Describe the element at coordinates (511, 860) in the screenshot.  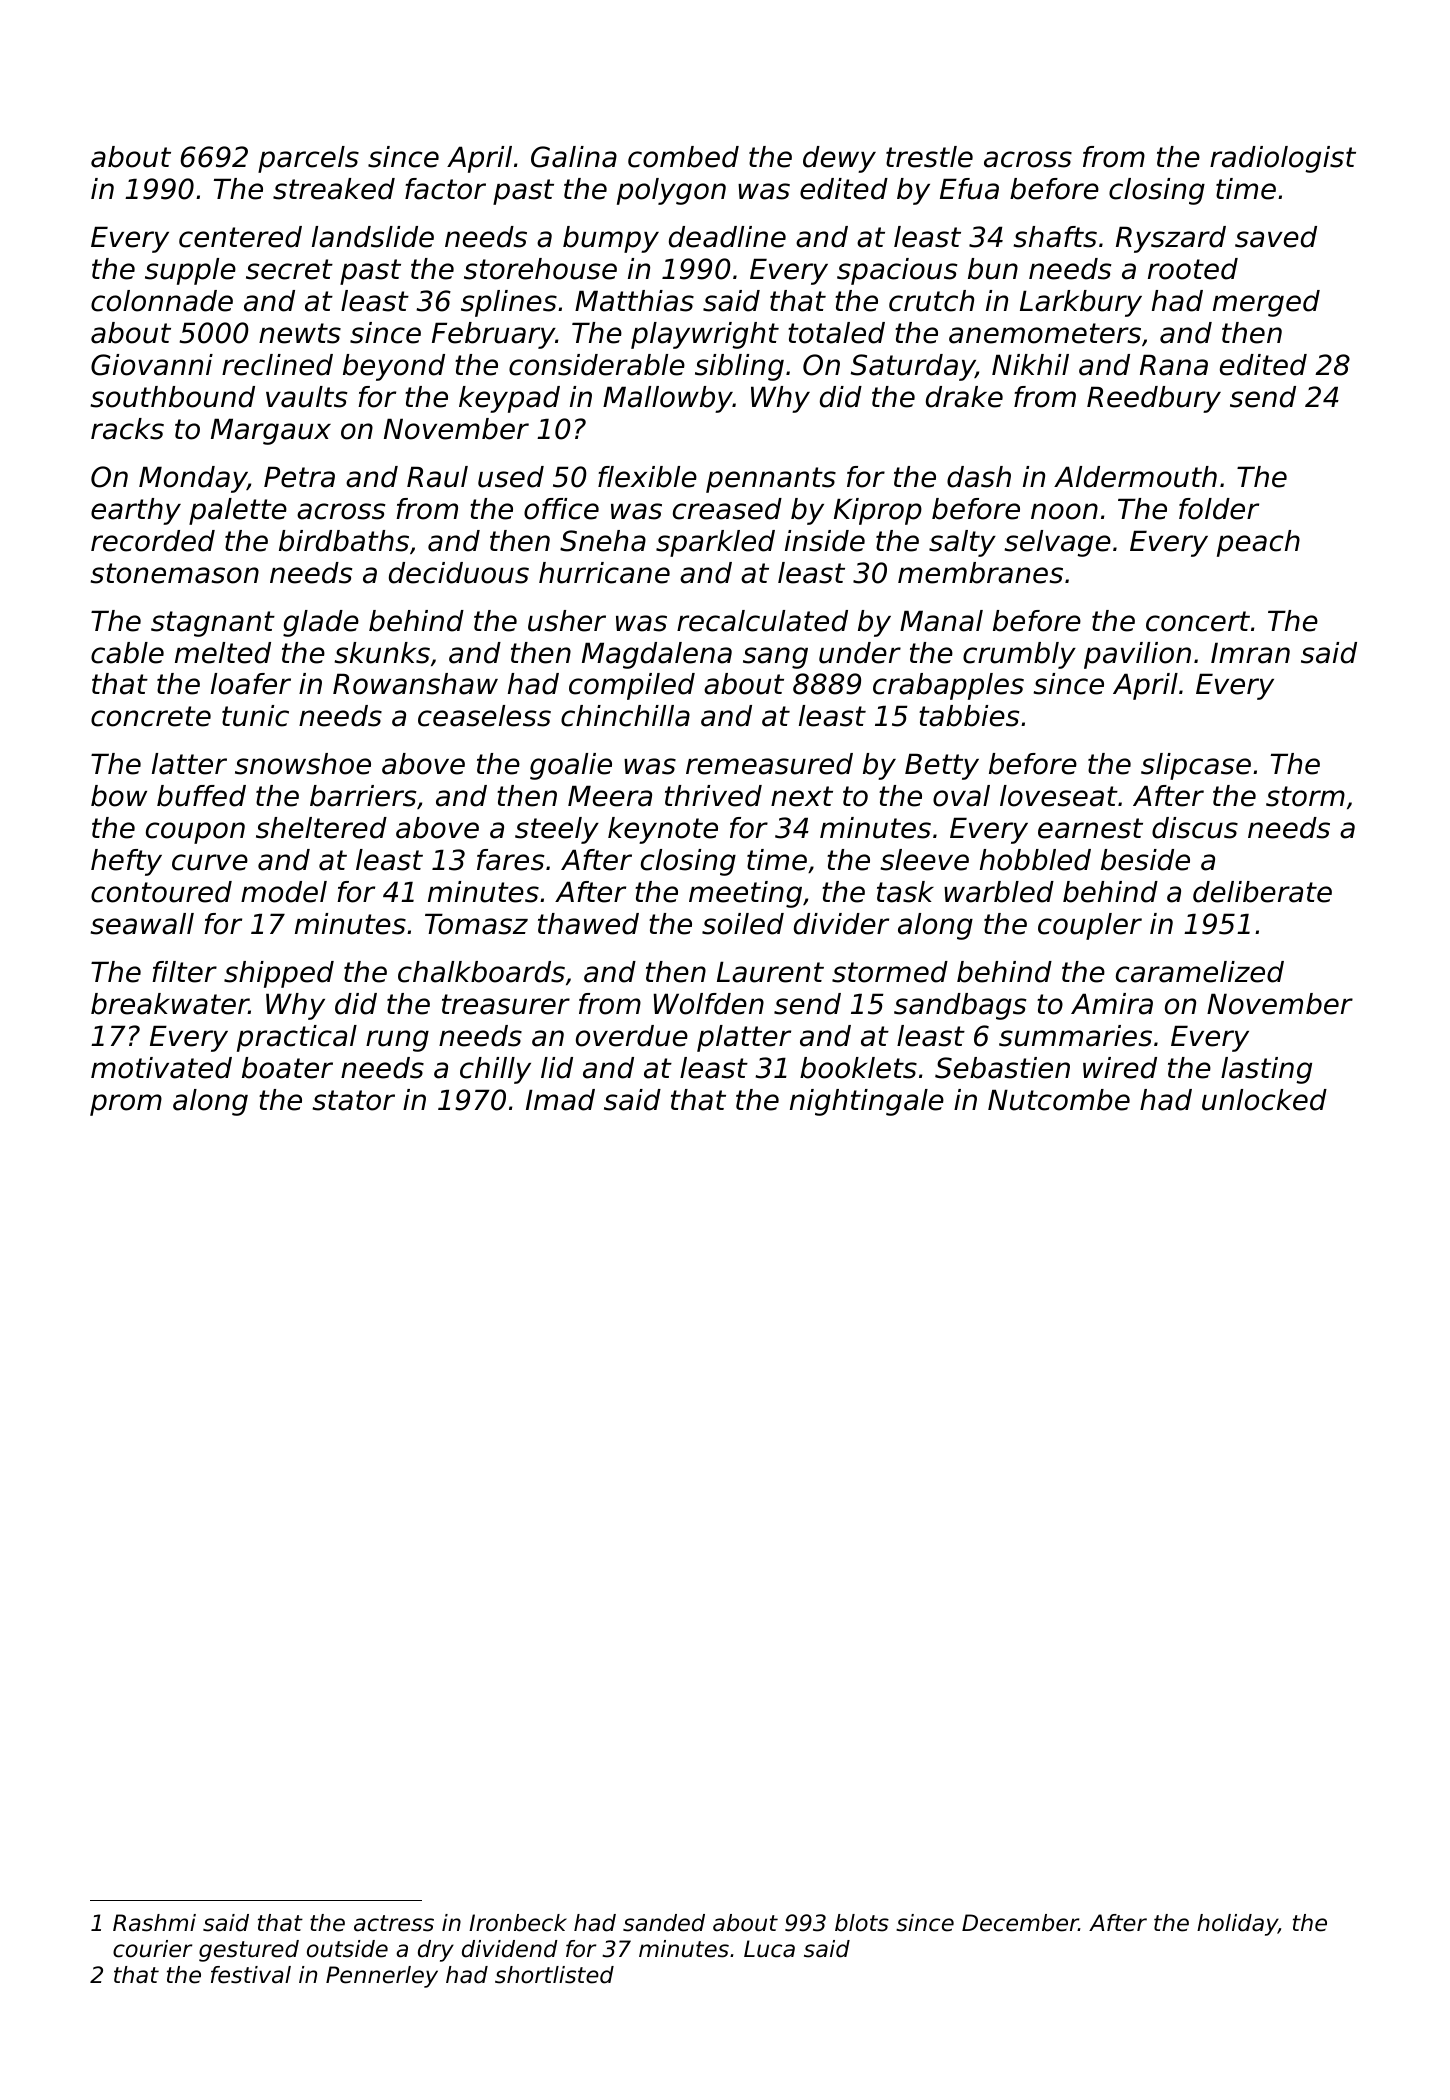
I see `fares` at that location.
